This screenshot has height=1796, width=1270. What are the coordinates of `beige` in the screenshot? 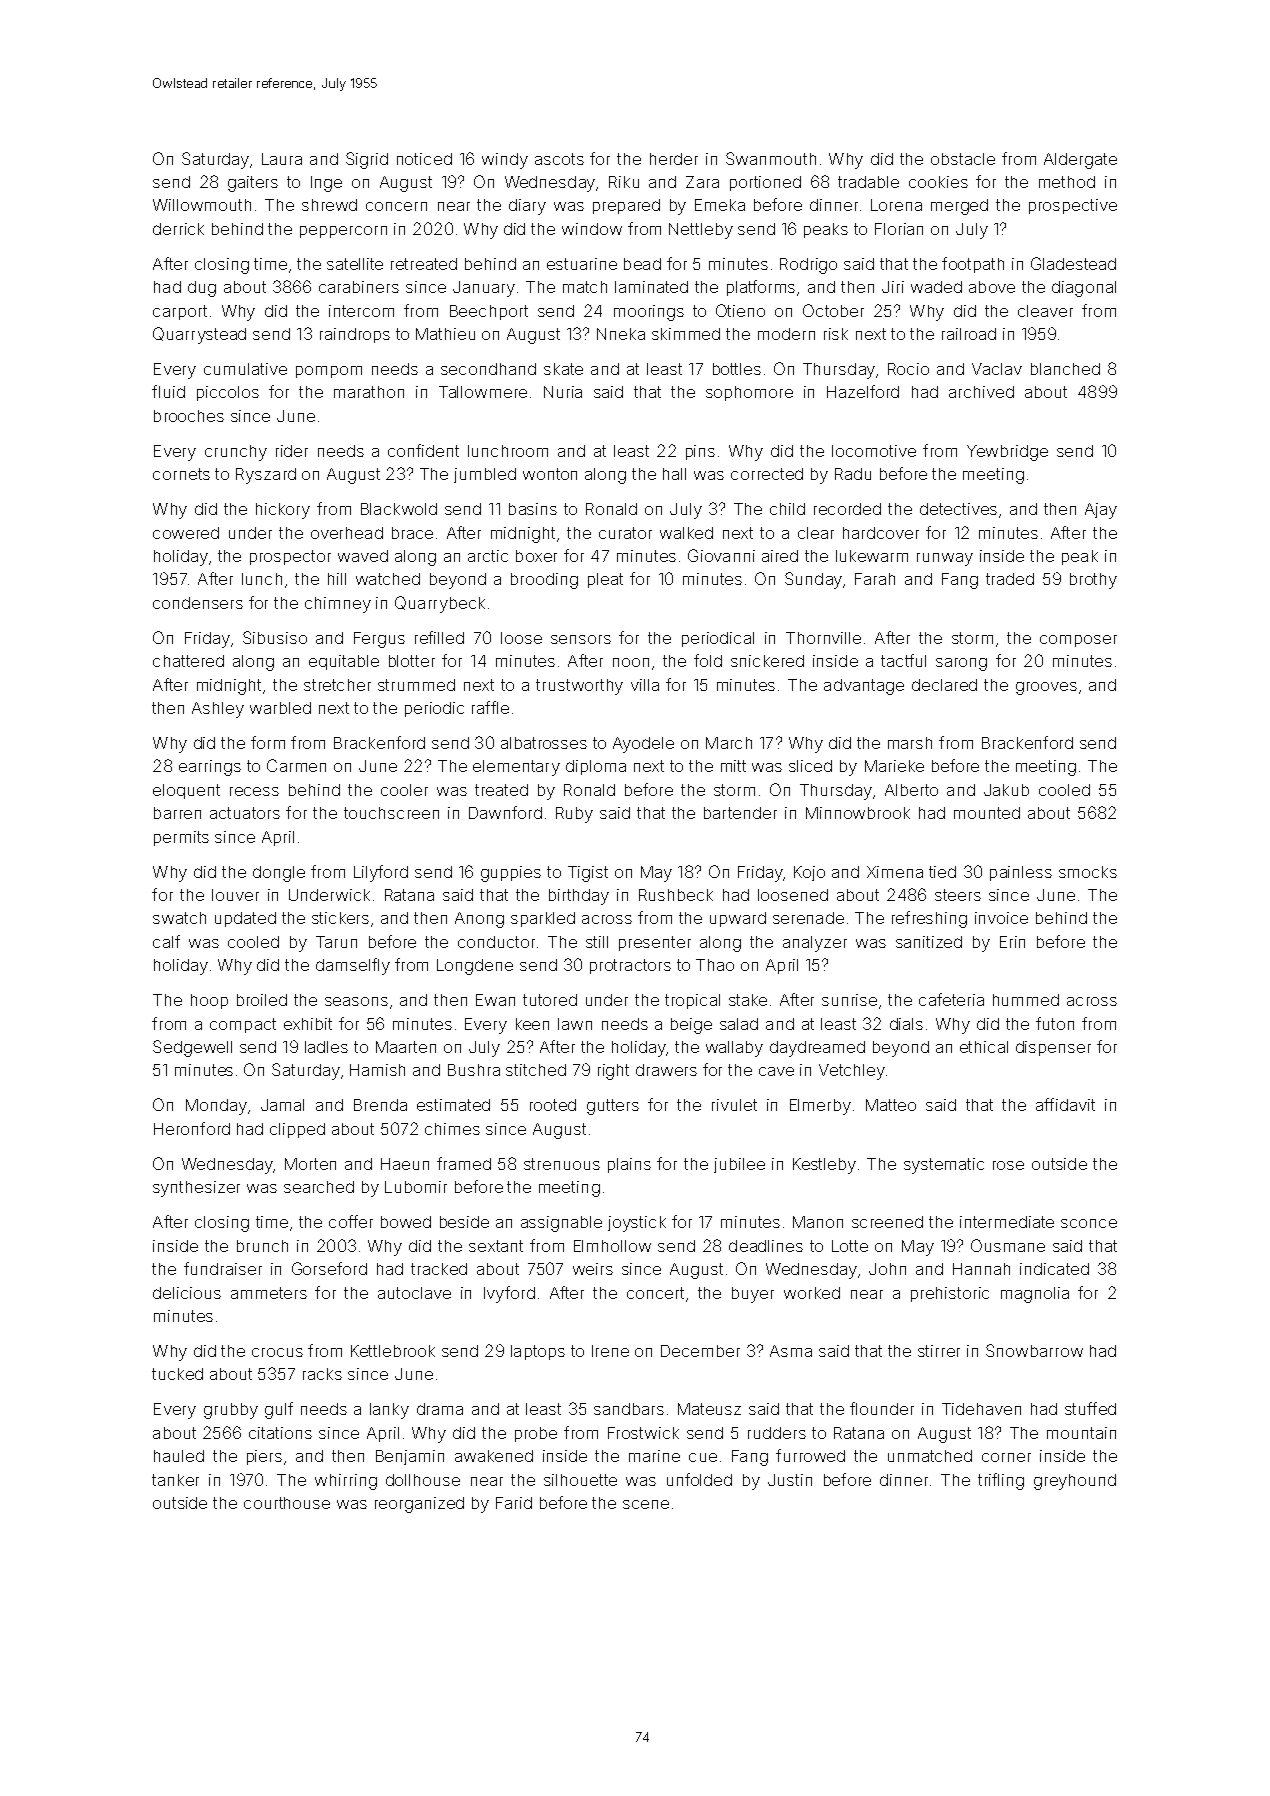 It's located at (691, 1026).
